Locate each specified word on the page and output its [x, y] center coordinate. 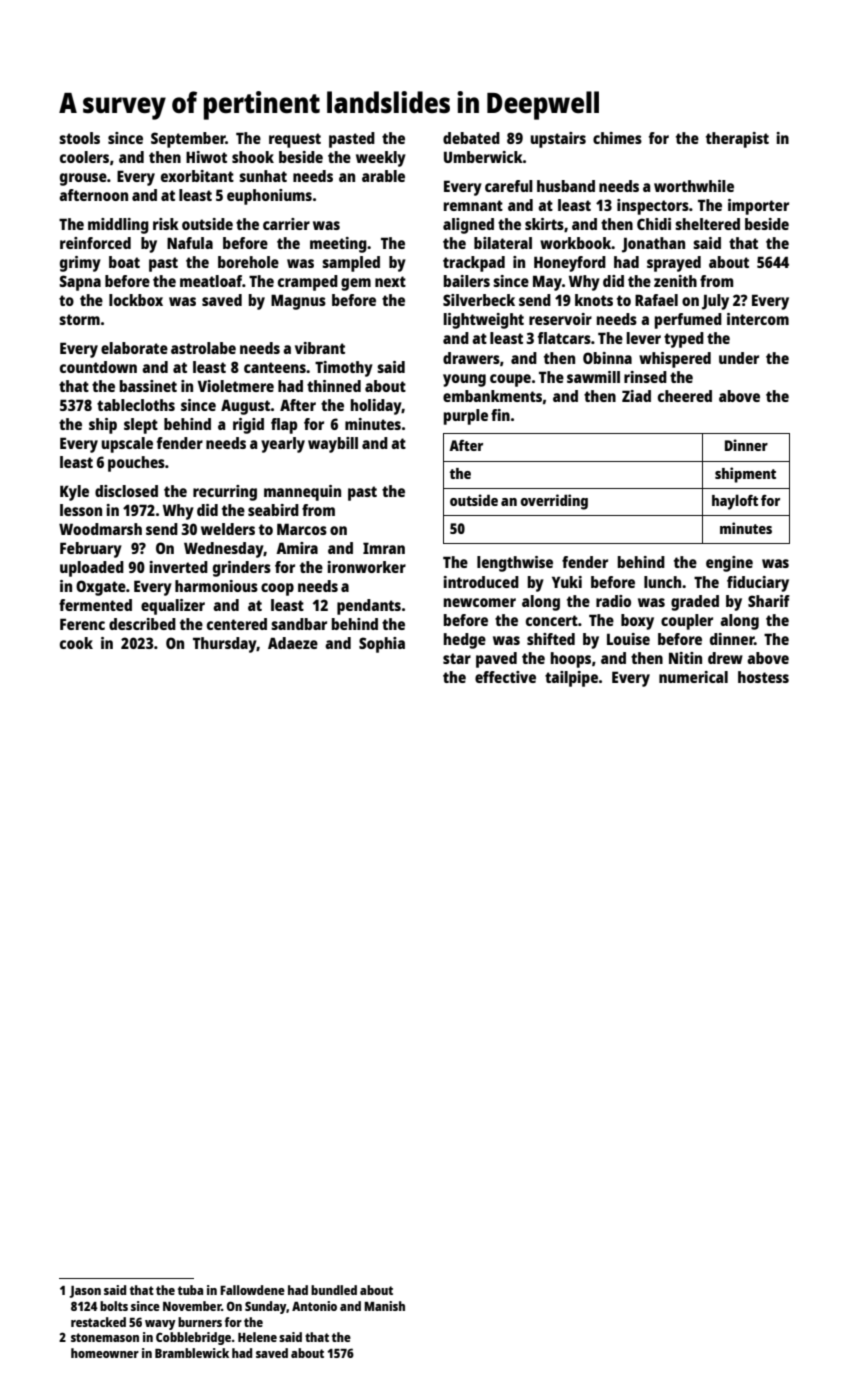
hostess [763, 677]
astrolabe [203, 348]
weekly [381, 159]
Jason [85, 1292]
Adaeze [293, 643]
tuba [190, 1290]
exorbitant [197, 176]
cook [76, 643]
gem [356, 284]
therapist [737, 140]
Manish [384, 1306]
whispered [675, 360]
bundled [334, 1290]
